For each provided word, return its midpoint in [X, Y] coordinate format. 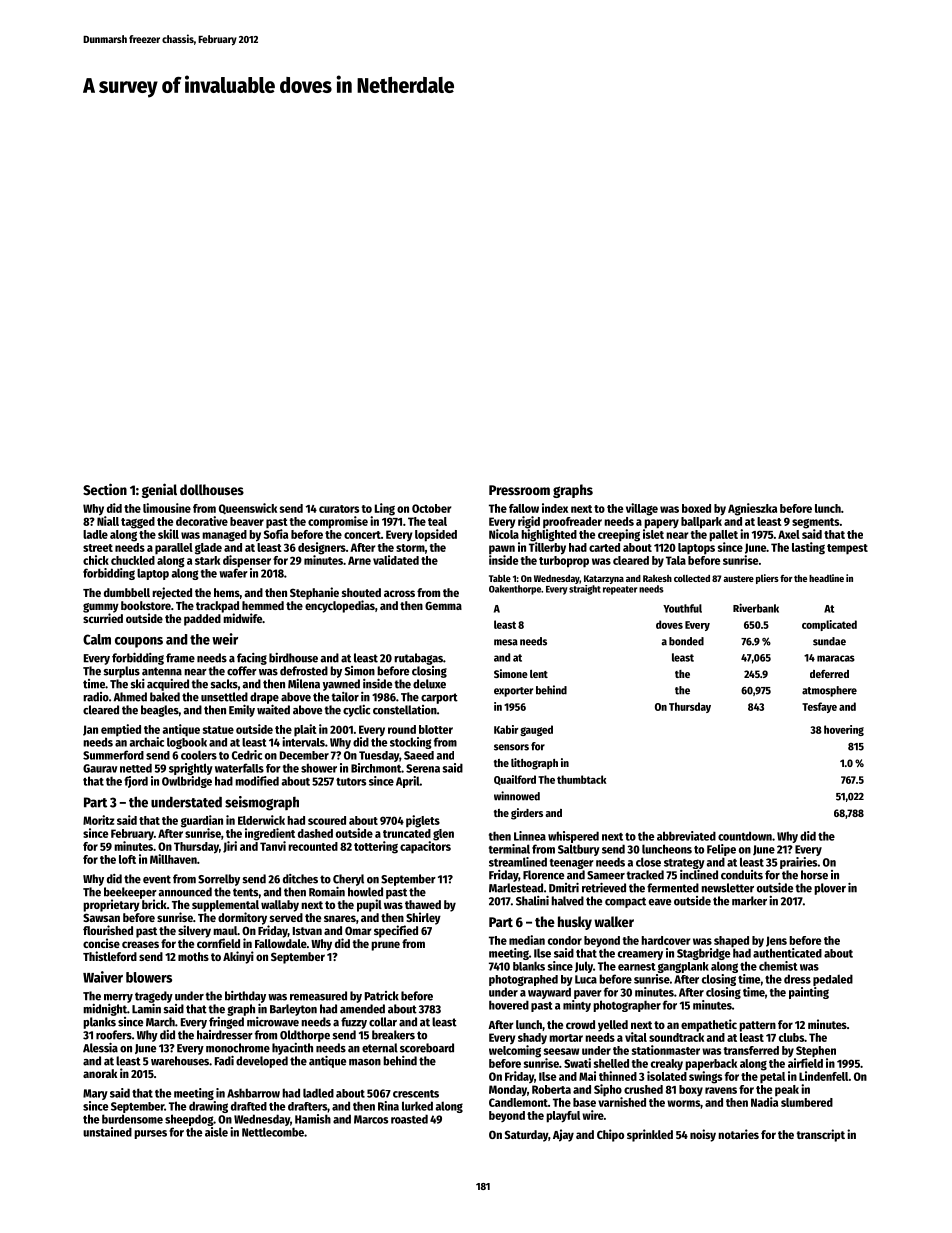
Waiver [103, 977]
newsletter [727, 888]
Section [105, 489]
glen [443, 835]
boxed [696, 508]
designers [322, 548]
